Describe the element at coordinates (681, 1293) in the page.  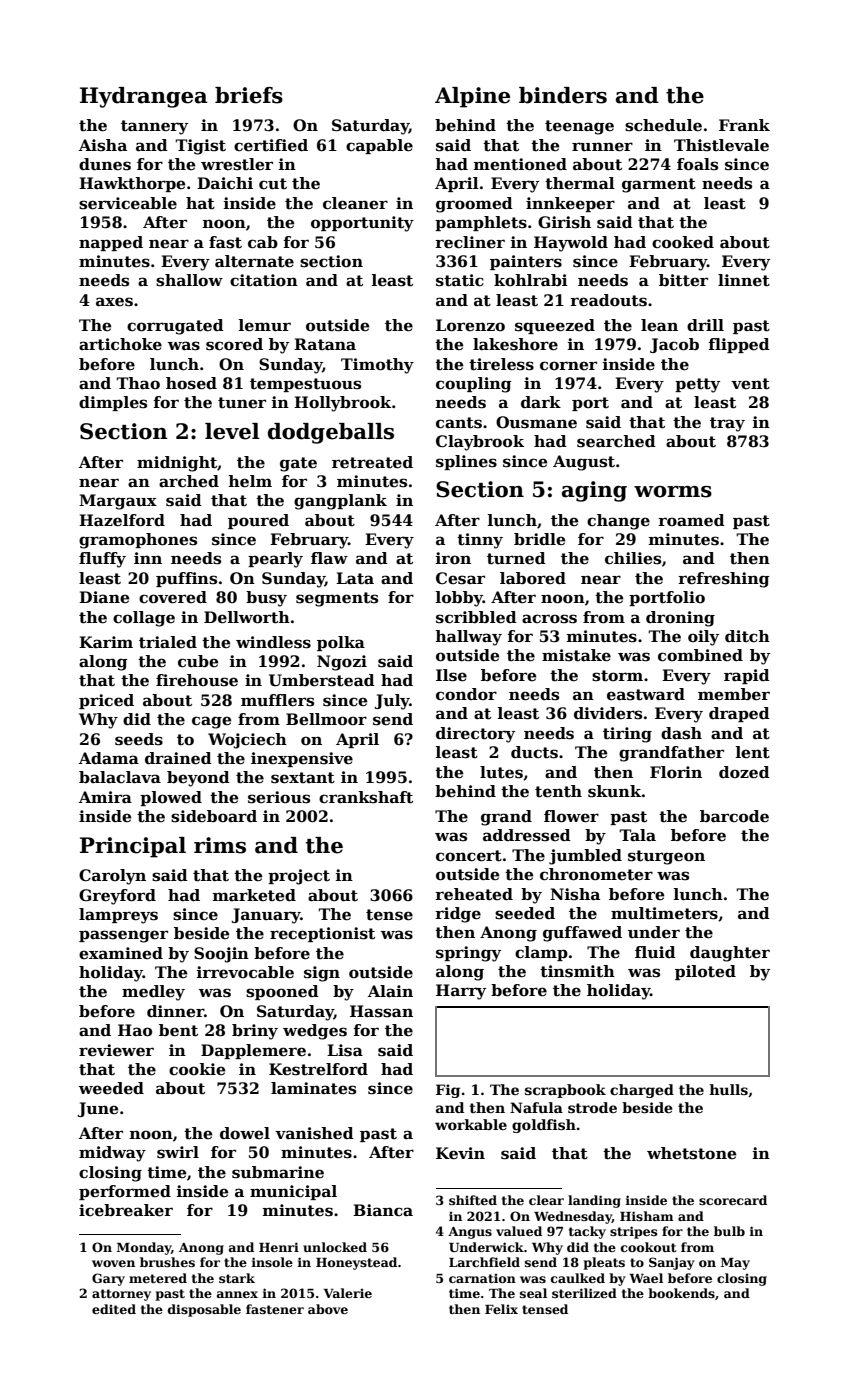
I see `bookends` at that location.
